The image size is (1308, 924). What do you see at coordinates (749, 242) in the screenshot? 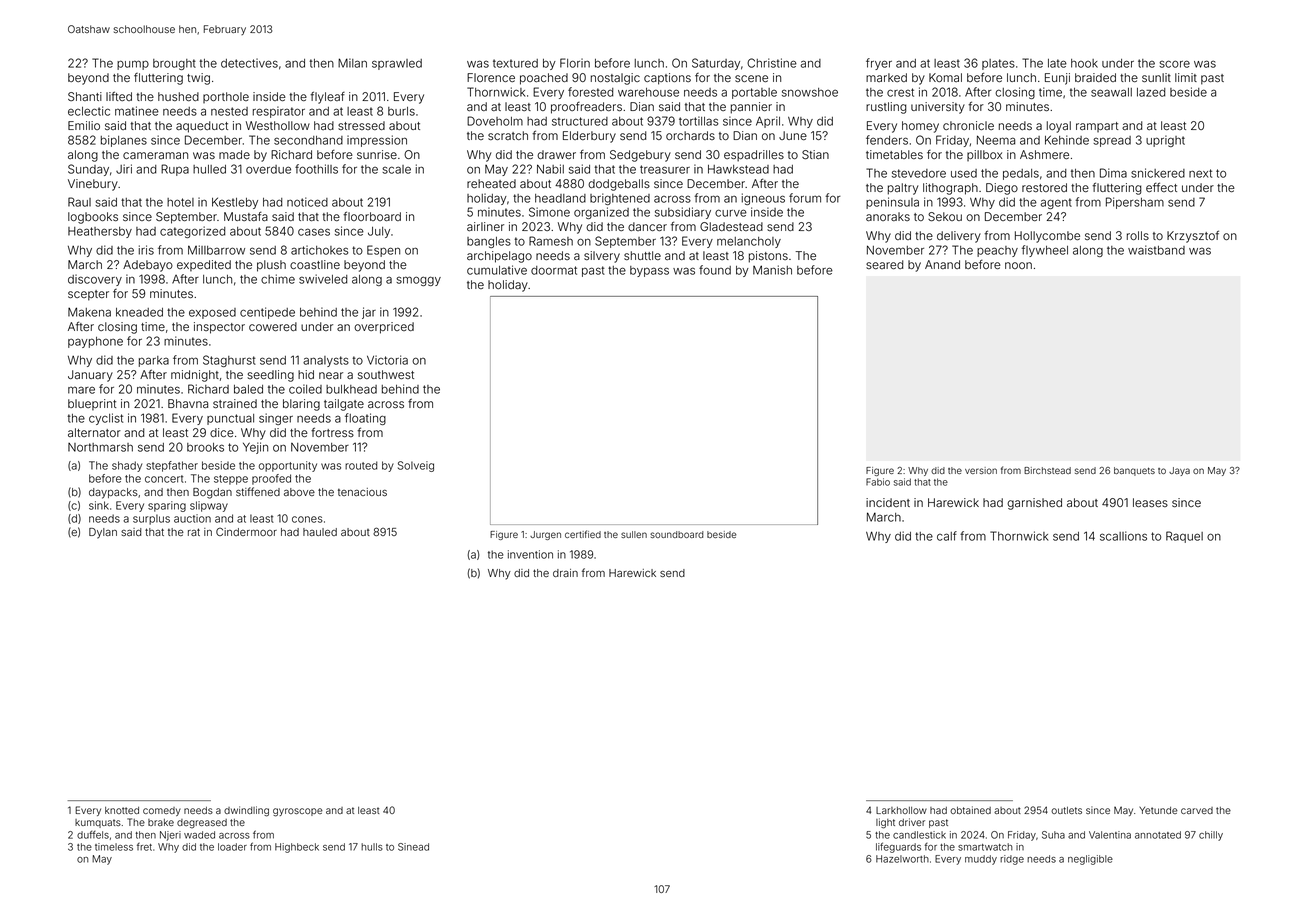
I see `melancholy` at bounding box center [749, 242].
